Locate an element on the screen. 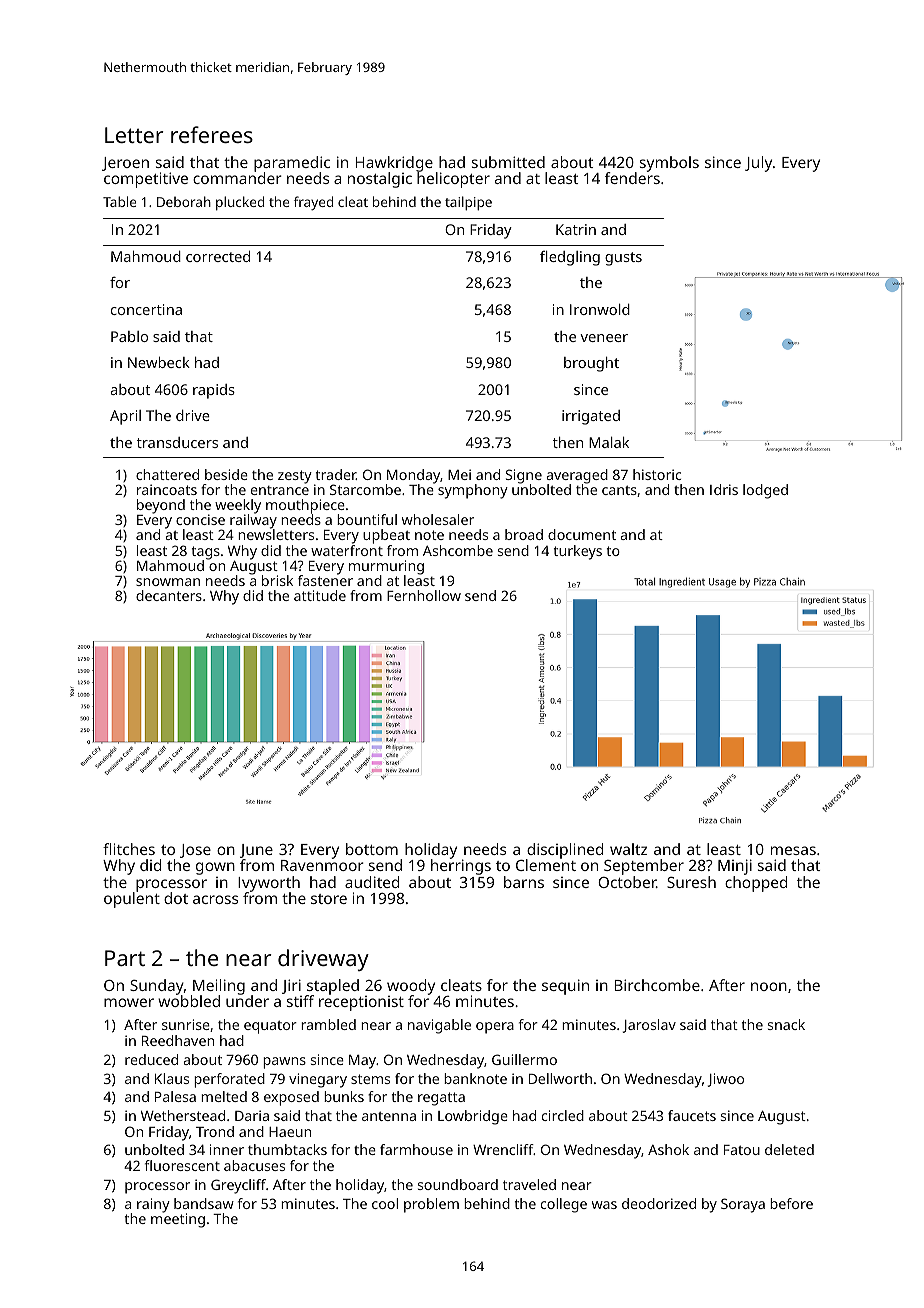  meeting is located at coordinates (178, 1220).
